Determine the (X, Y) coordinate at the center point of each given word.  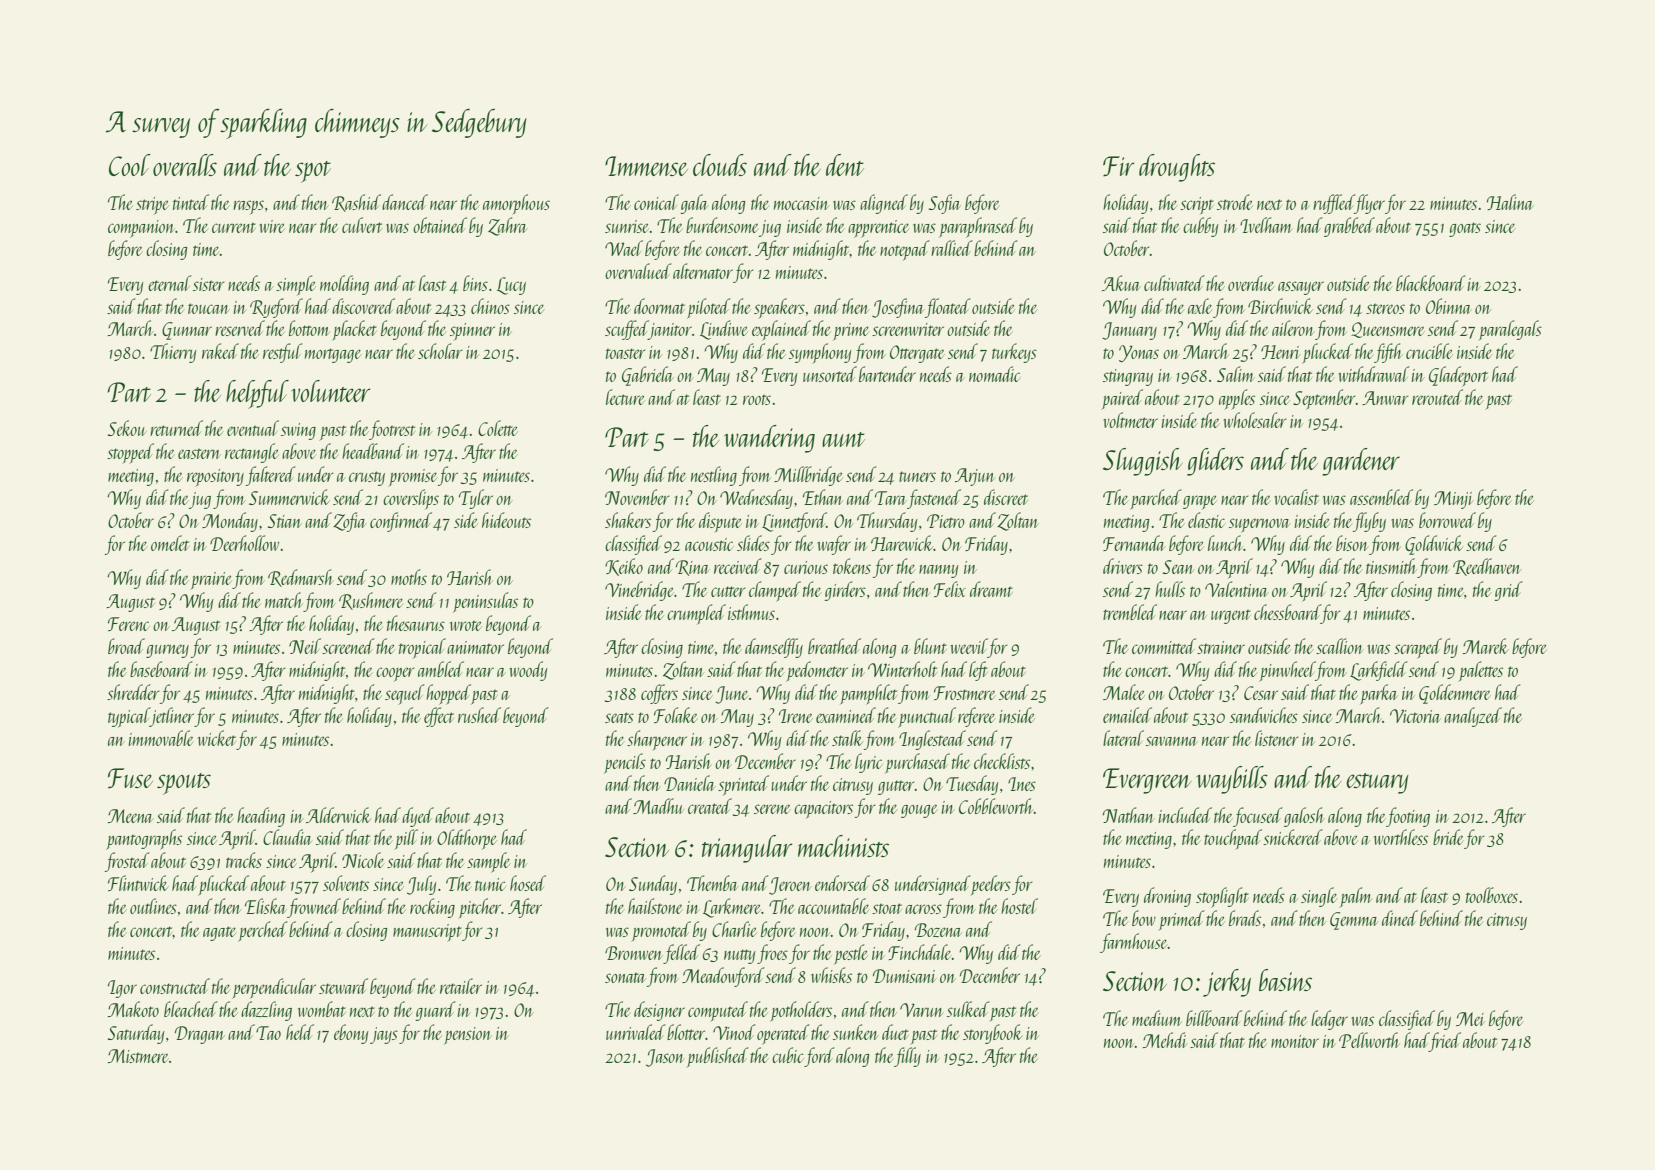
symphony (820, 353)
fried (1445, 1042)
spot (313, 172)
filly (907, 1057)
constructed (175, 986)
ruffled (1334, 204)
